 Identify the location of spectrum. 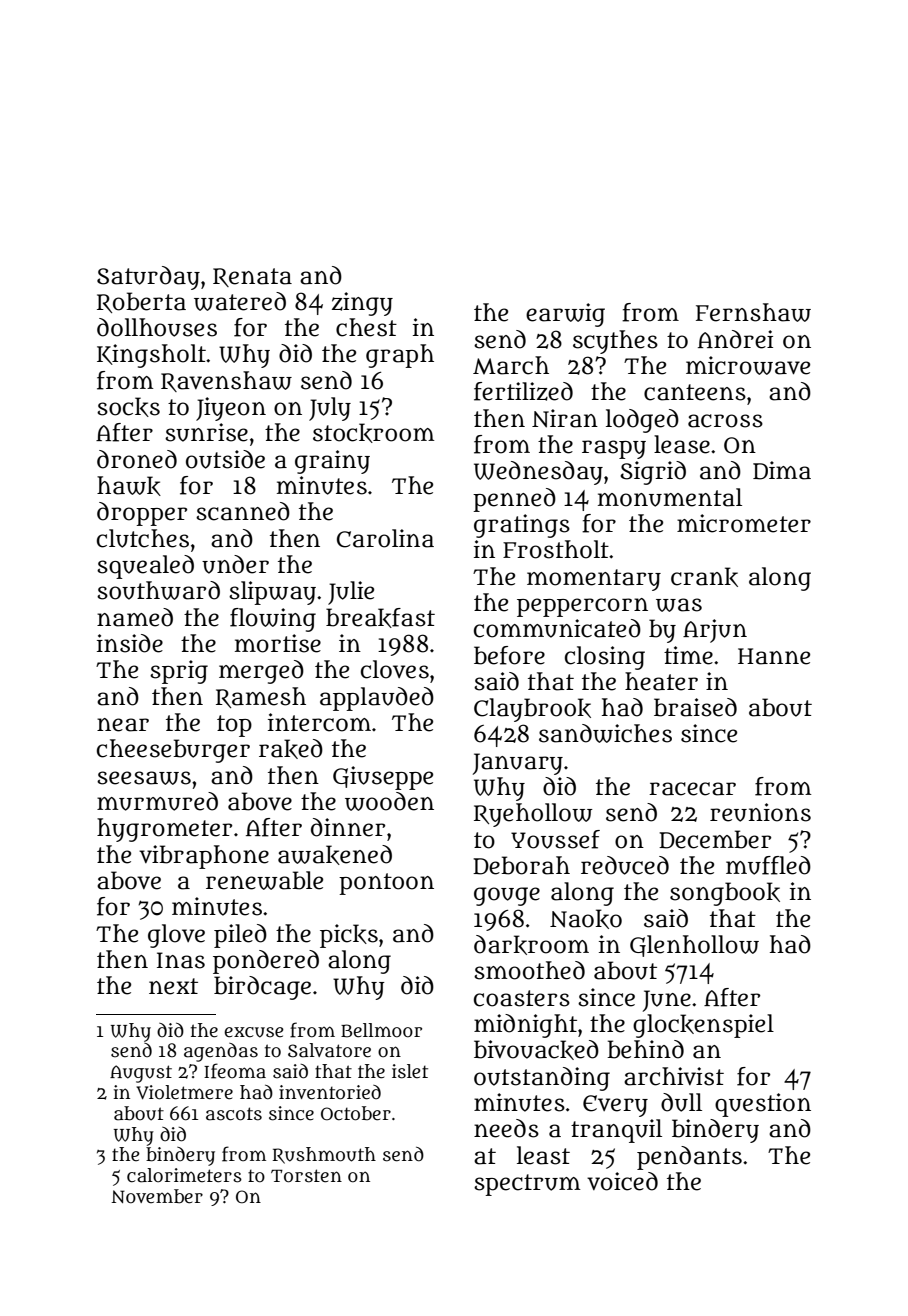
(527, 1185).
